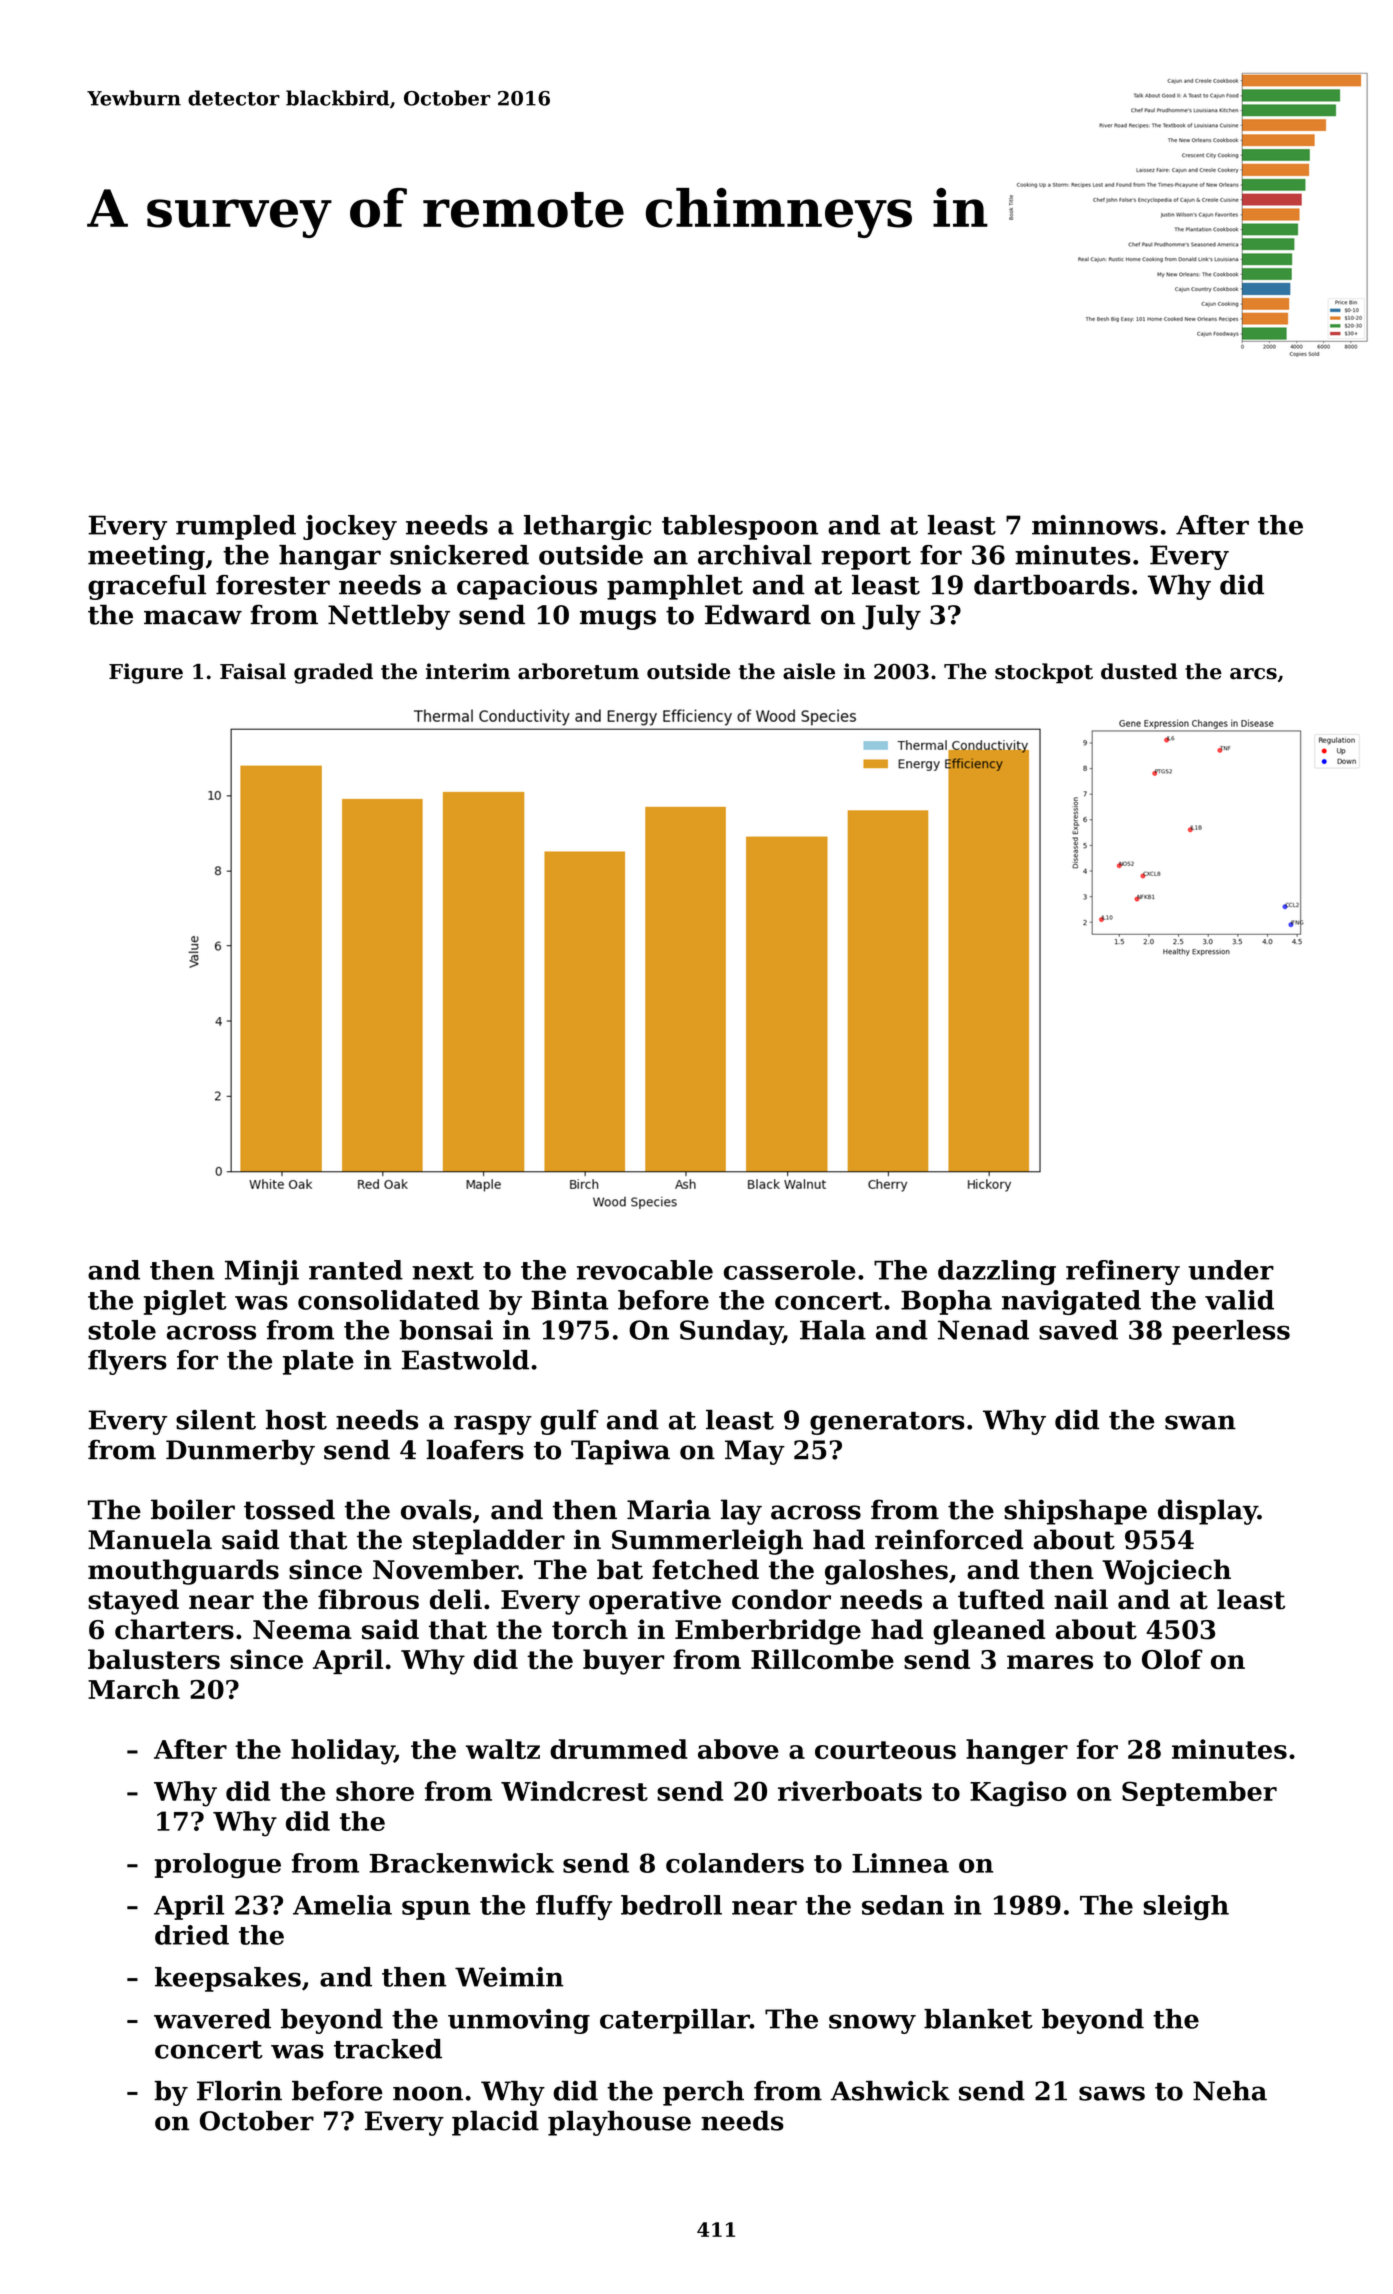  Describe the element at coordinates (574, 1907) in the screenshot. I see `fluffy` at that location.
